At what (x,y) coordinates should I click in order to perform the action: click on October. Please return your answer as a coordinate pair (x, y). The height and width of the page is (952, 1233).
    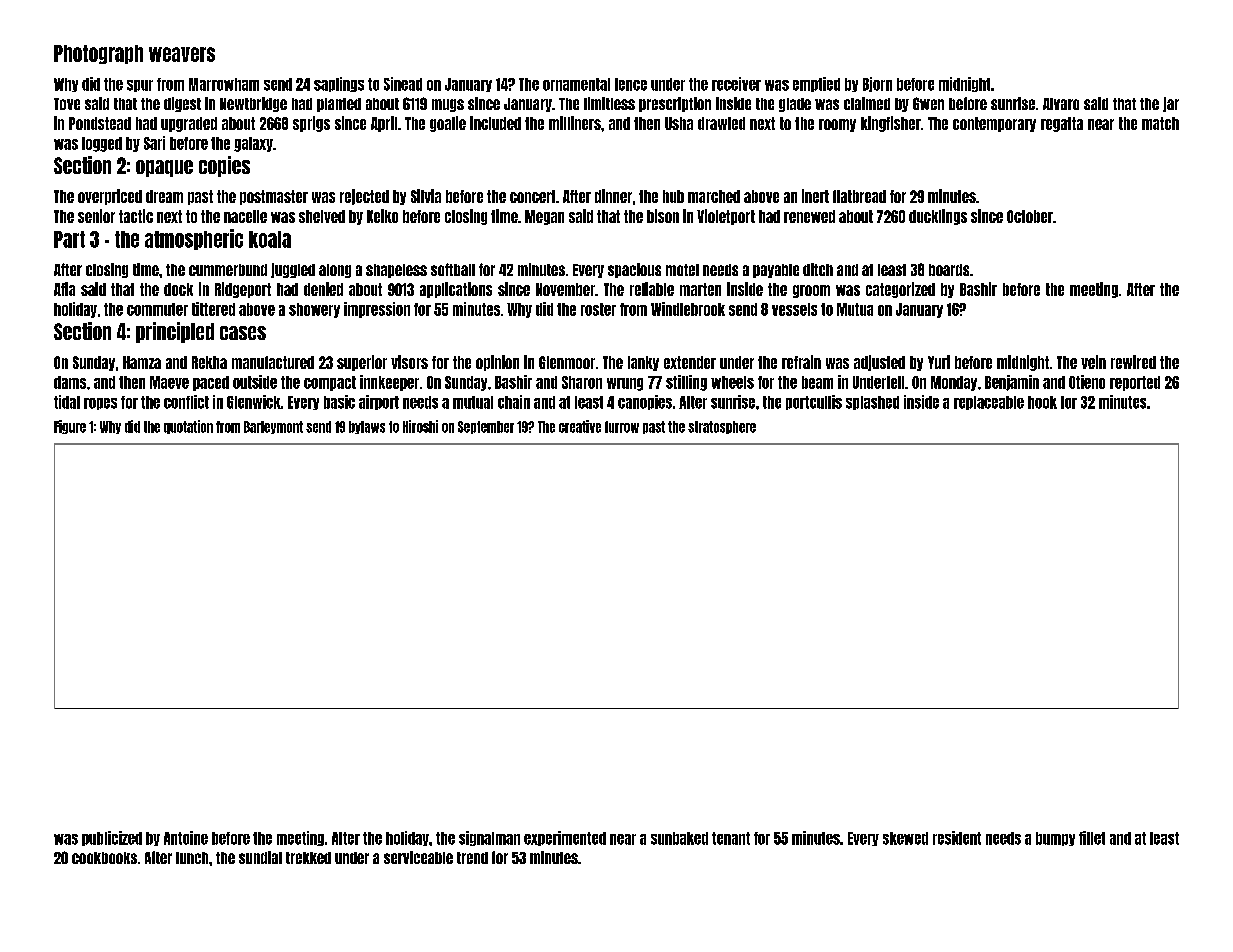
    Looking at the image, I should click on (1030, 216).
